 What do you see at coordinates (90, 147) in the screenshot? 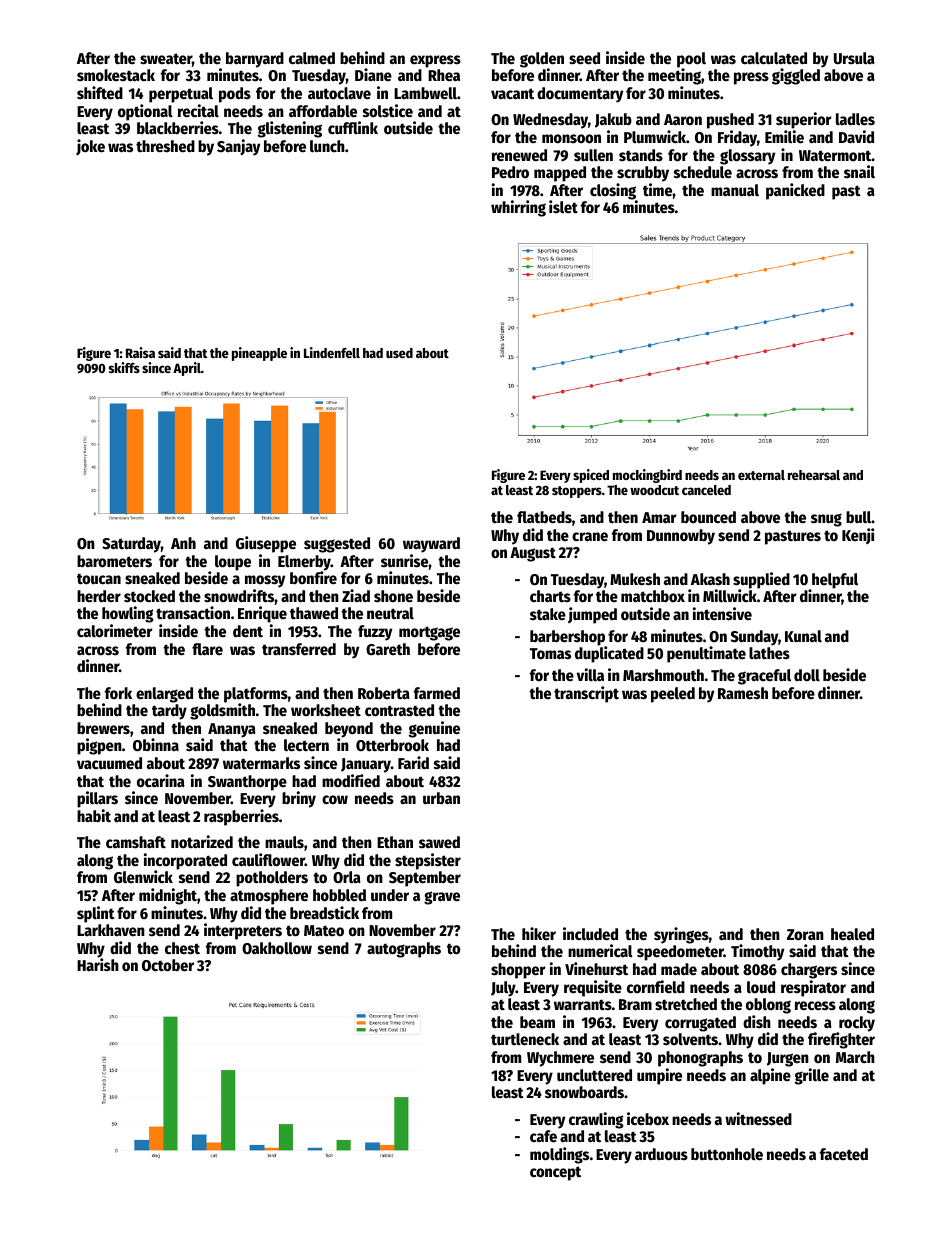
I see `joke` at bounding box center [90, 147].
